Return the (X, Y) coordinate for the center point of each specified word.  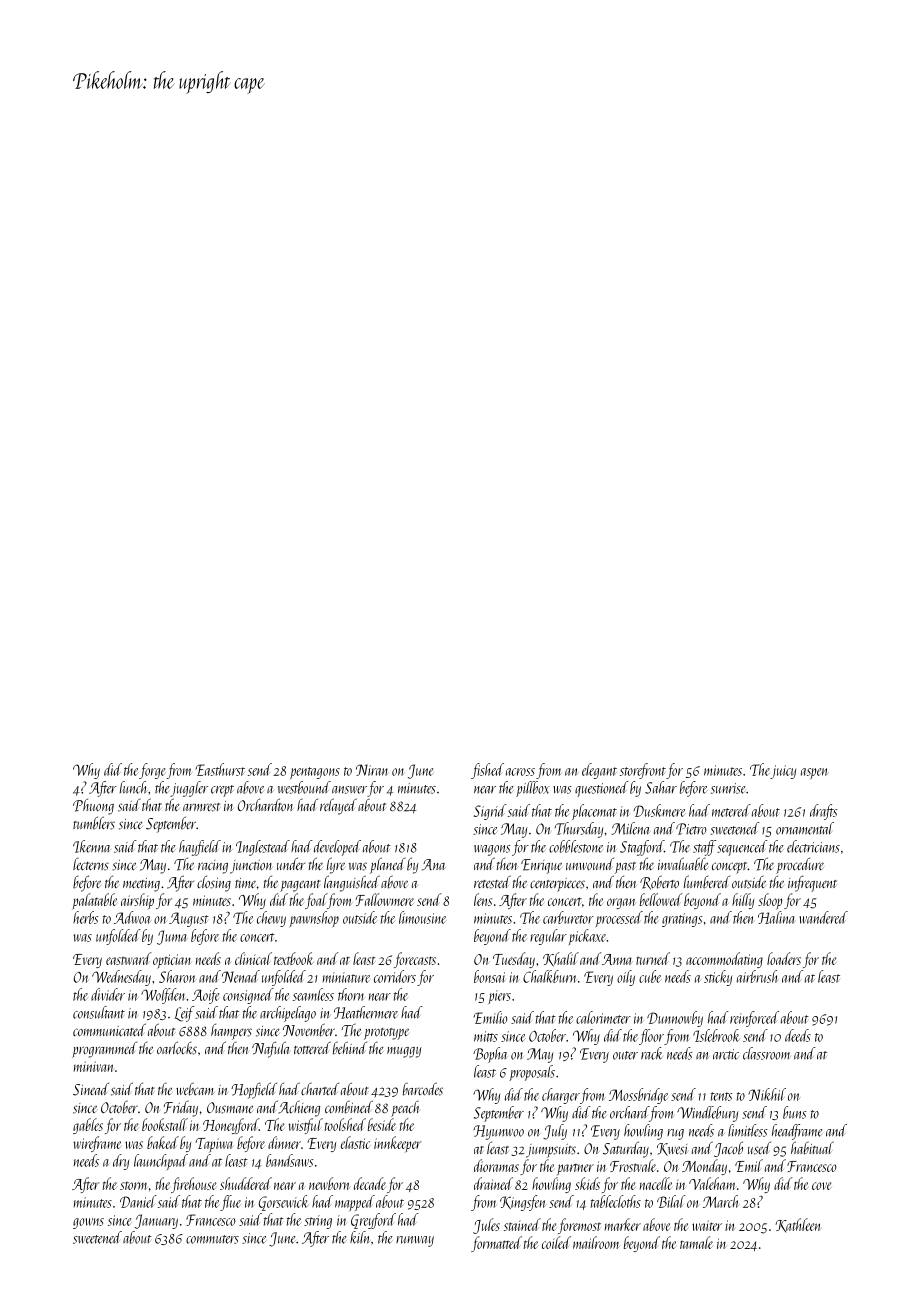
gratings (682, 920)
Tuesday (514, 960)
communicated (109, 1030)
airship (137, 901)
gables (88, 1126)
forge (152, 771)
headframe (797, 1132)
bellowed (661, 899)
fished (487, 771)
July (555, 1132)
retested (492, 882)
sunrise (728, 788)
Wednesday (121, 978)
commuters (212, 1239)
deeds (798, 1035)
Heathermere (366, 1012)
